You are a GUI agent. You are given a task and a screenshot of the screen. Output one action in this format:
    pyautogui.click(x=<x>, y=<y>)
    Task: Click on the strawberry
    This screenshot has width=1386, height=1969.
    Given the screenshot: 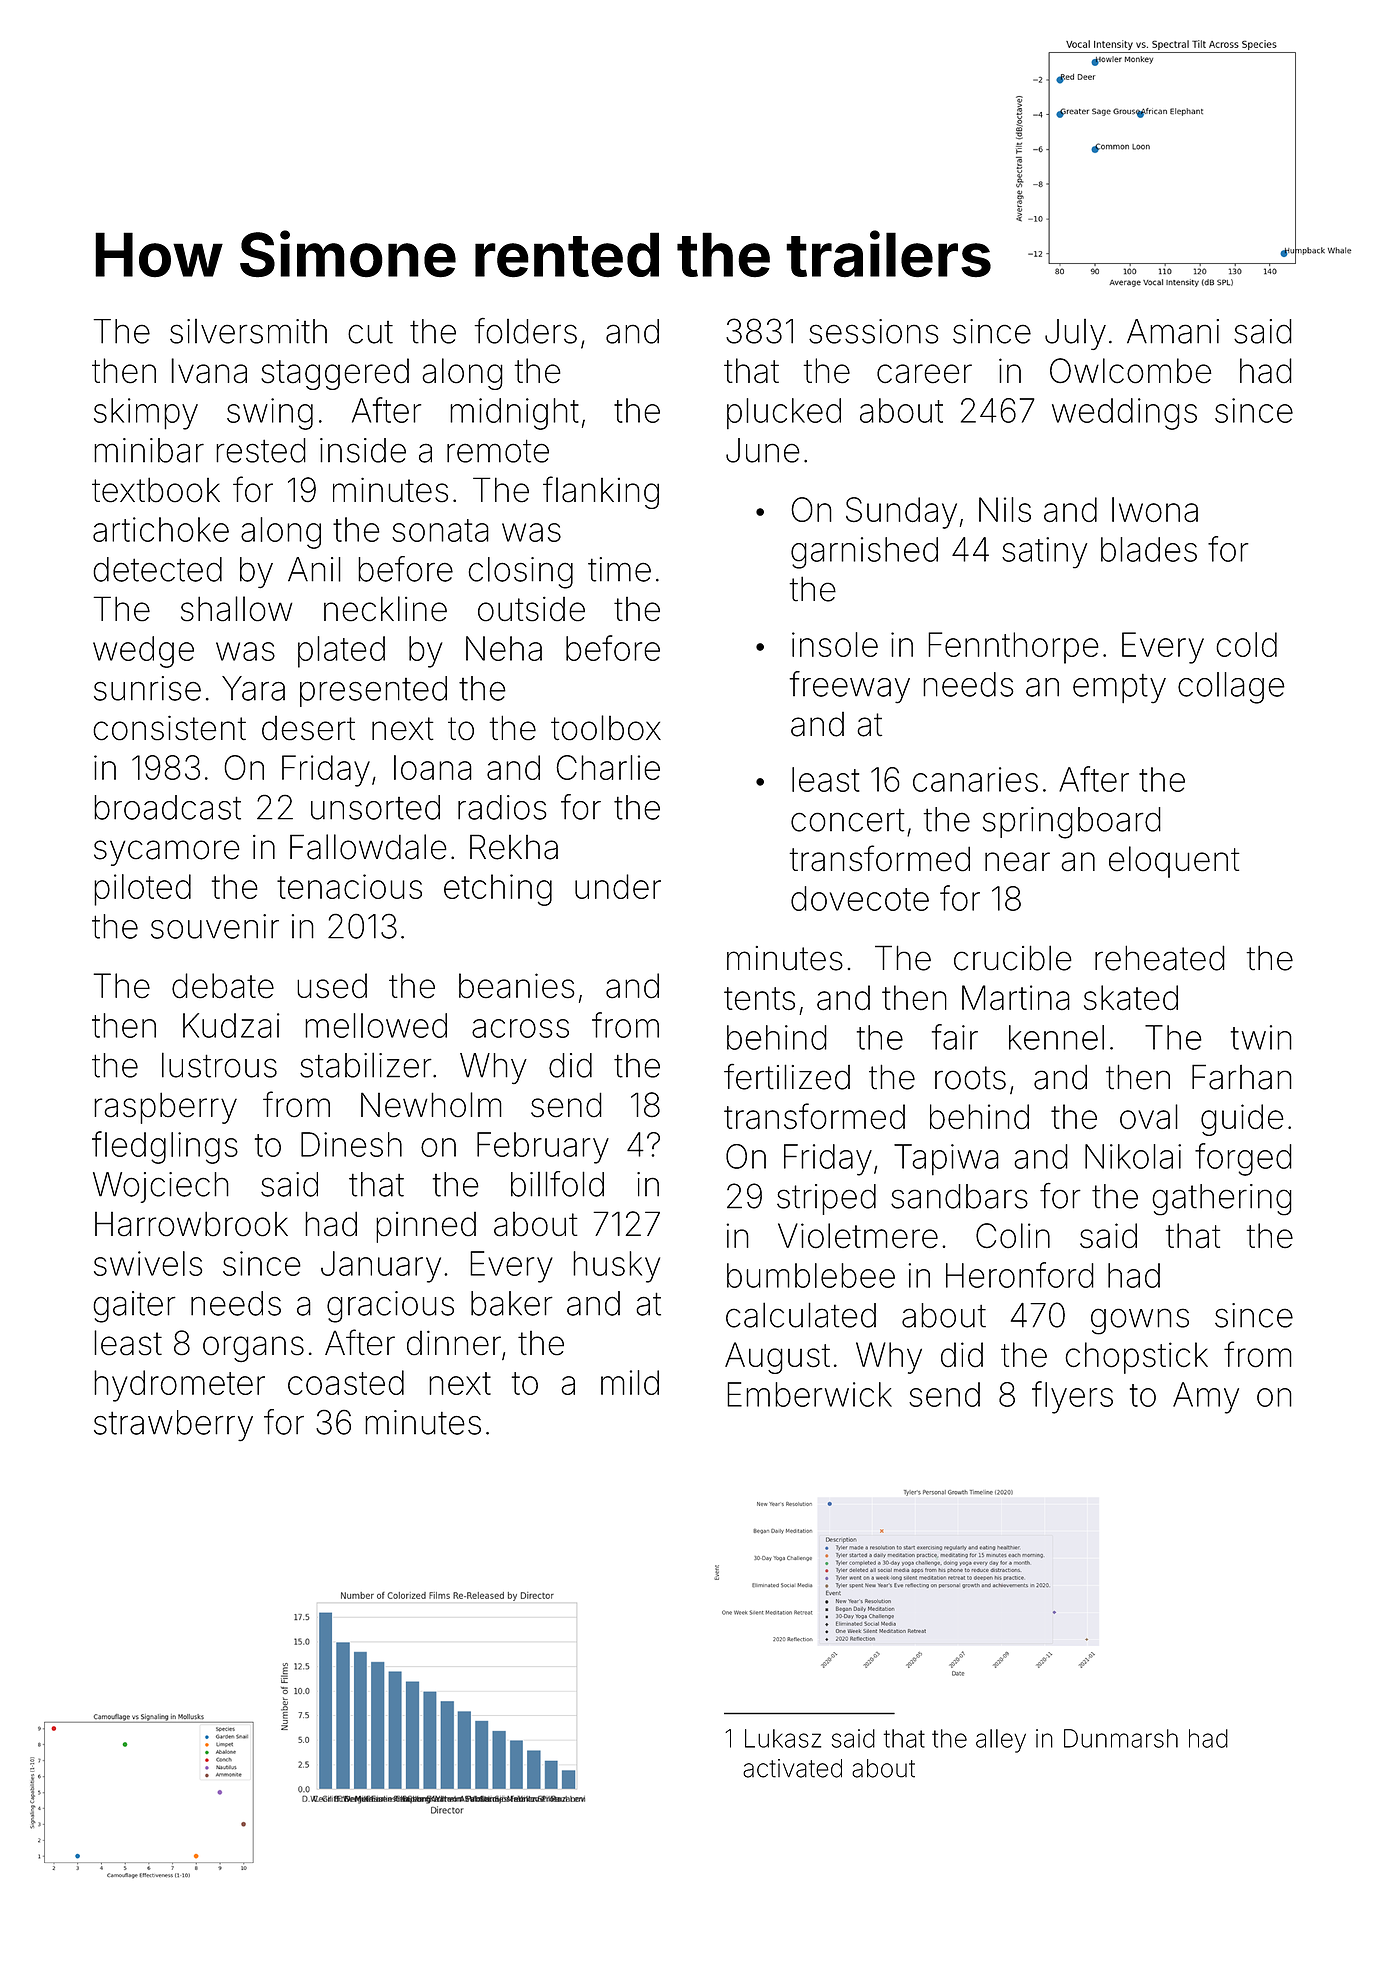 What is the action you would take?
    pyautogui.click(x=173, y=1426)
